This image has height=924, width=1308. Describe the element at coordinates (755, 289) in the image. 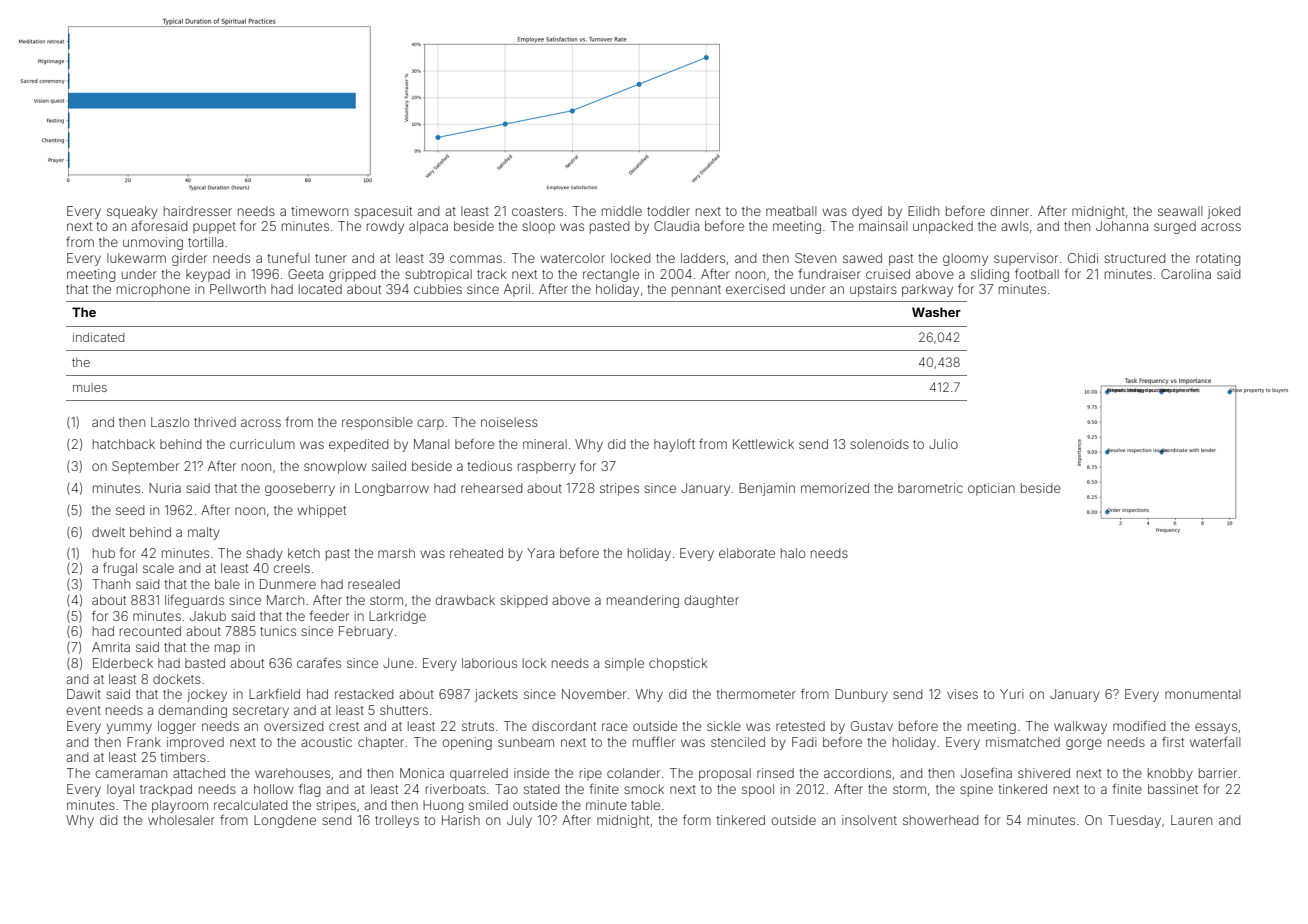

I see `exercised` at that location.
